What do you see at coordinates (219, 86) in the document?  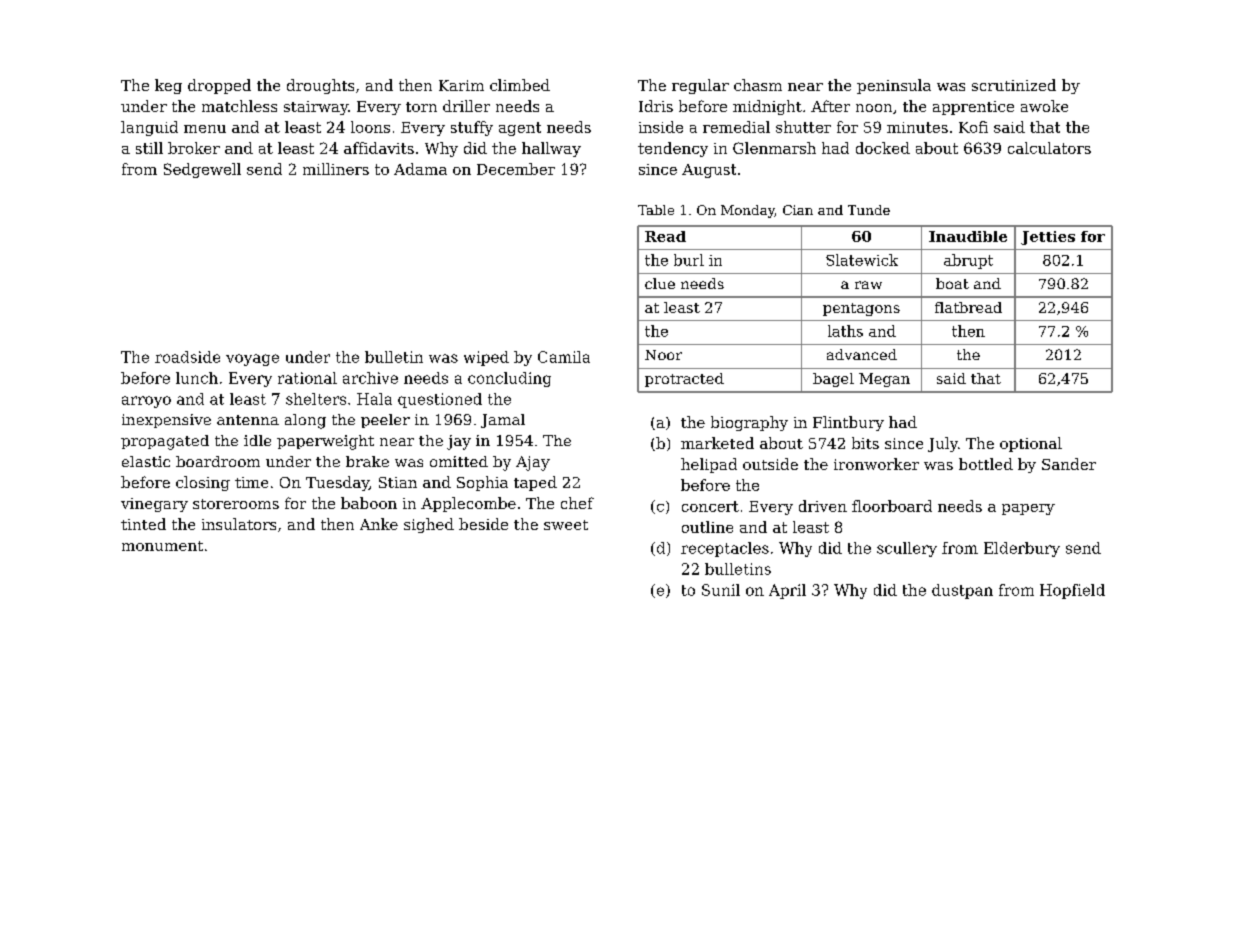 I see `dropped` at bounding box center [219, 86].
